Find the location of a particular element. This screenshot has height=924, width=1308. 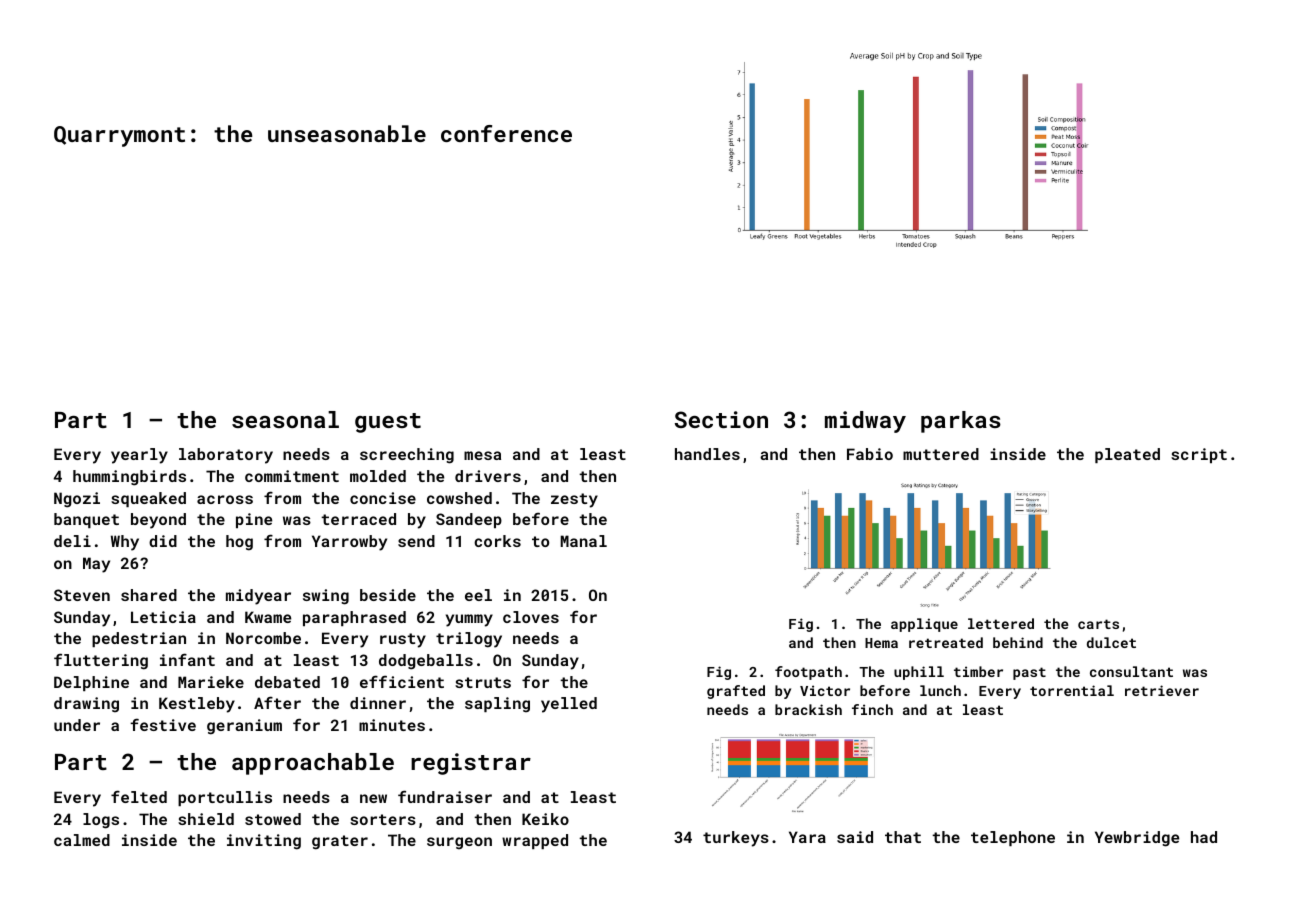

yelled is located at coordinates (569, 705).
